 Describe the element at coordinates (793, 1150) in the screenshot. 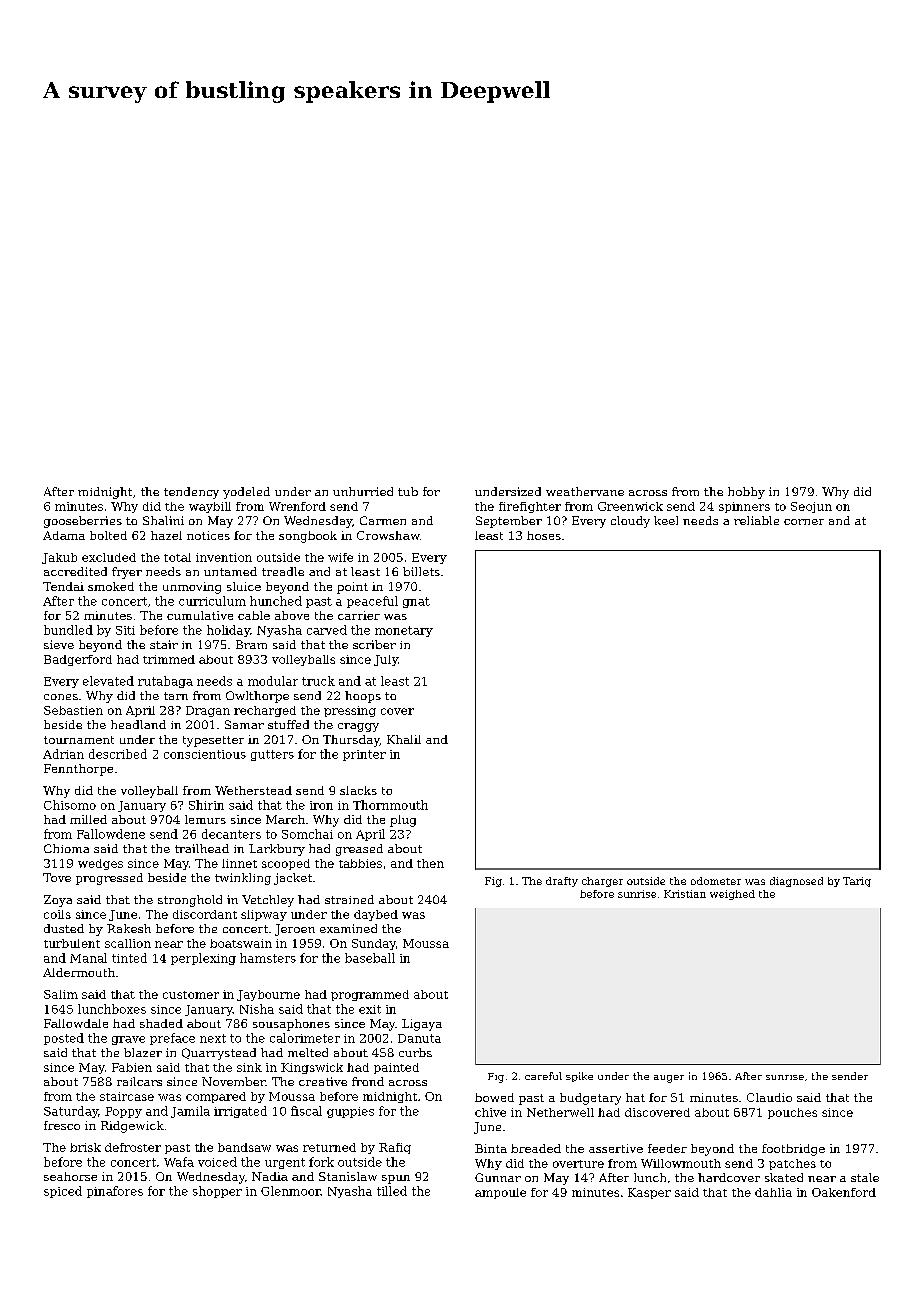

I see `footbridge` at that location.
